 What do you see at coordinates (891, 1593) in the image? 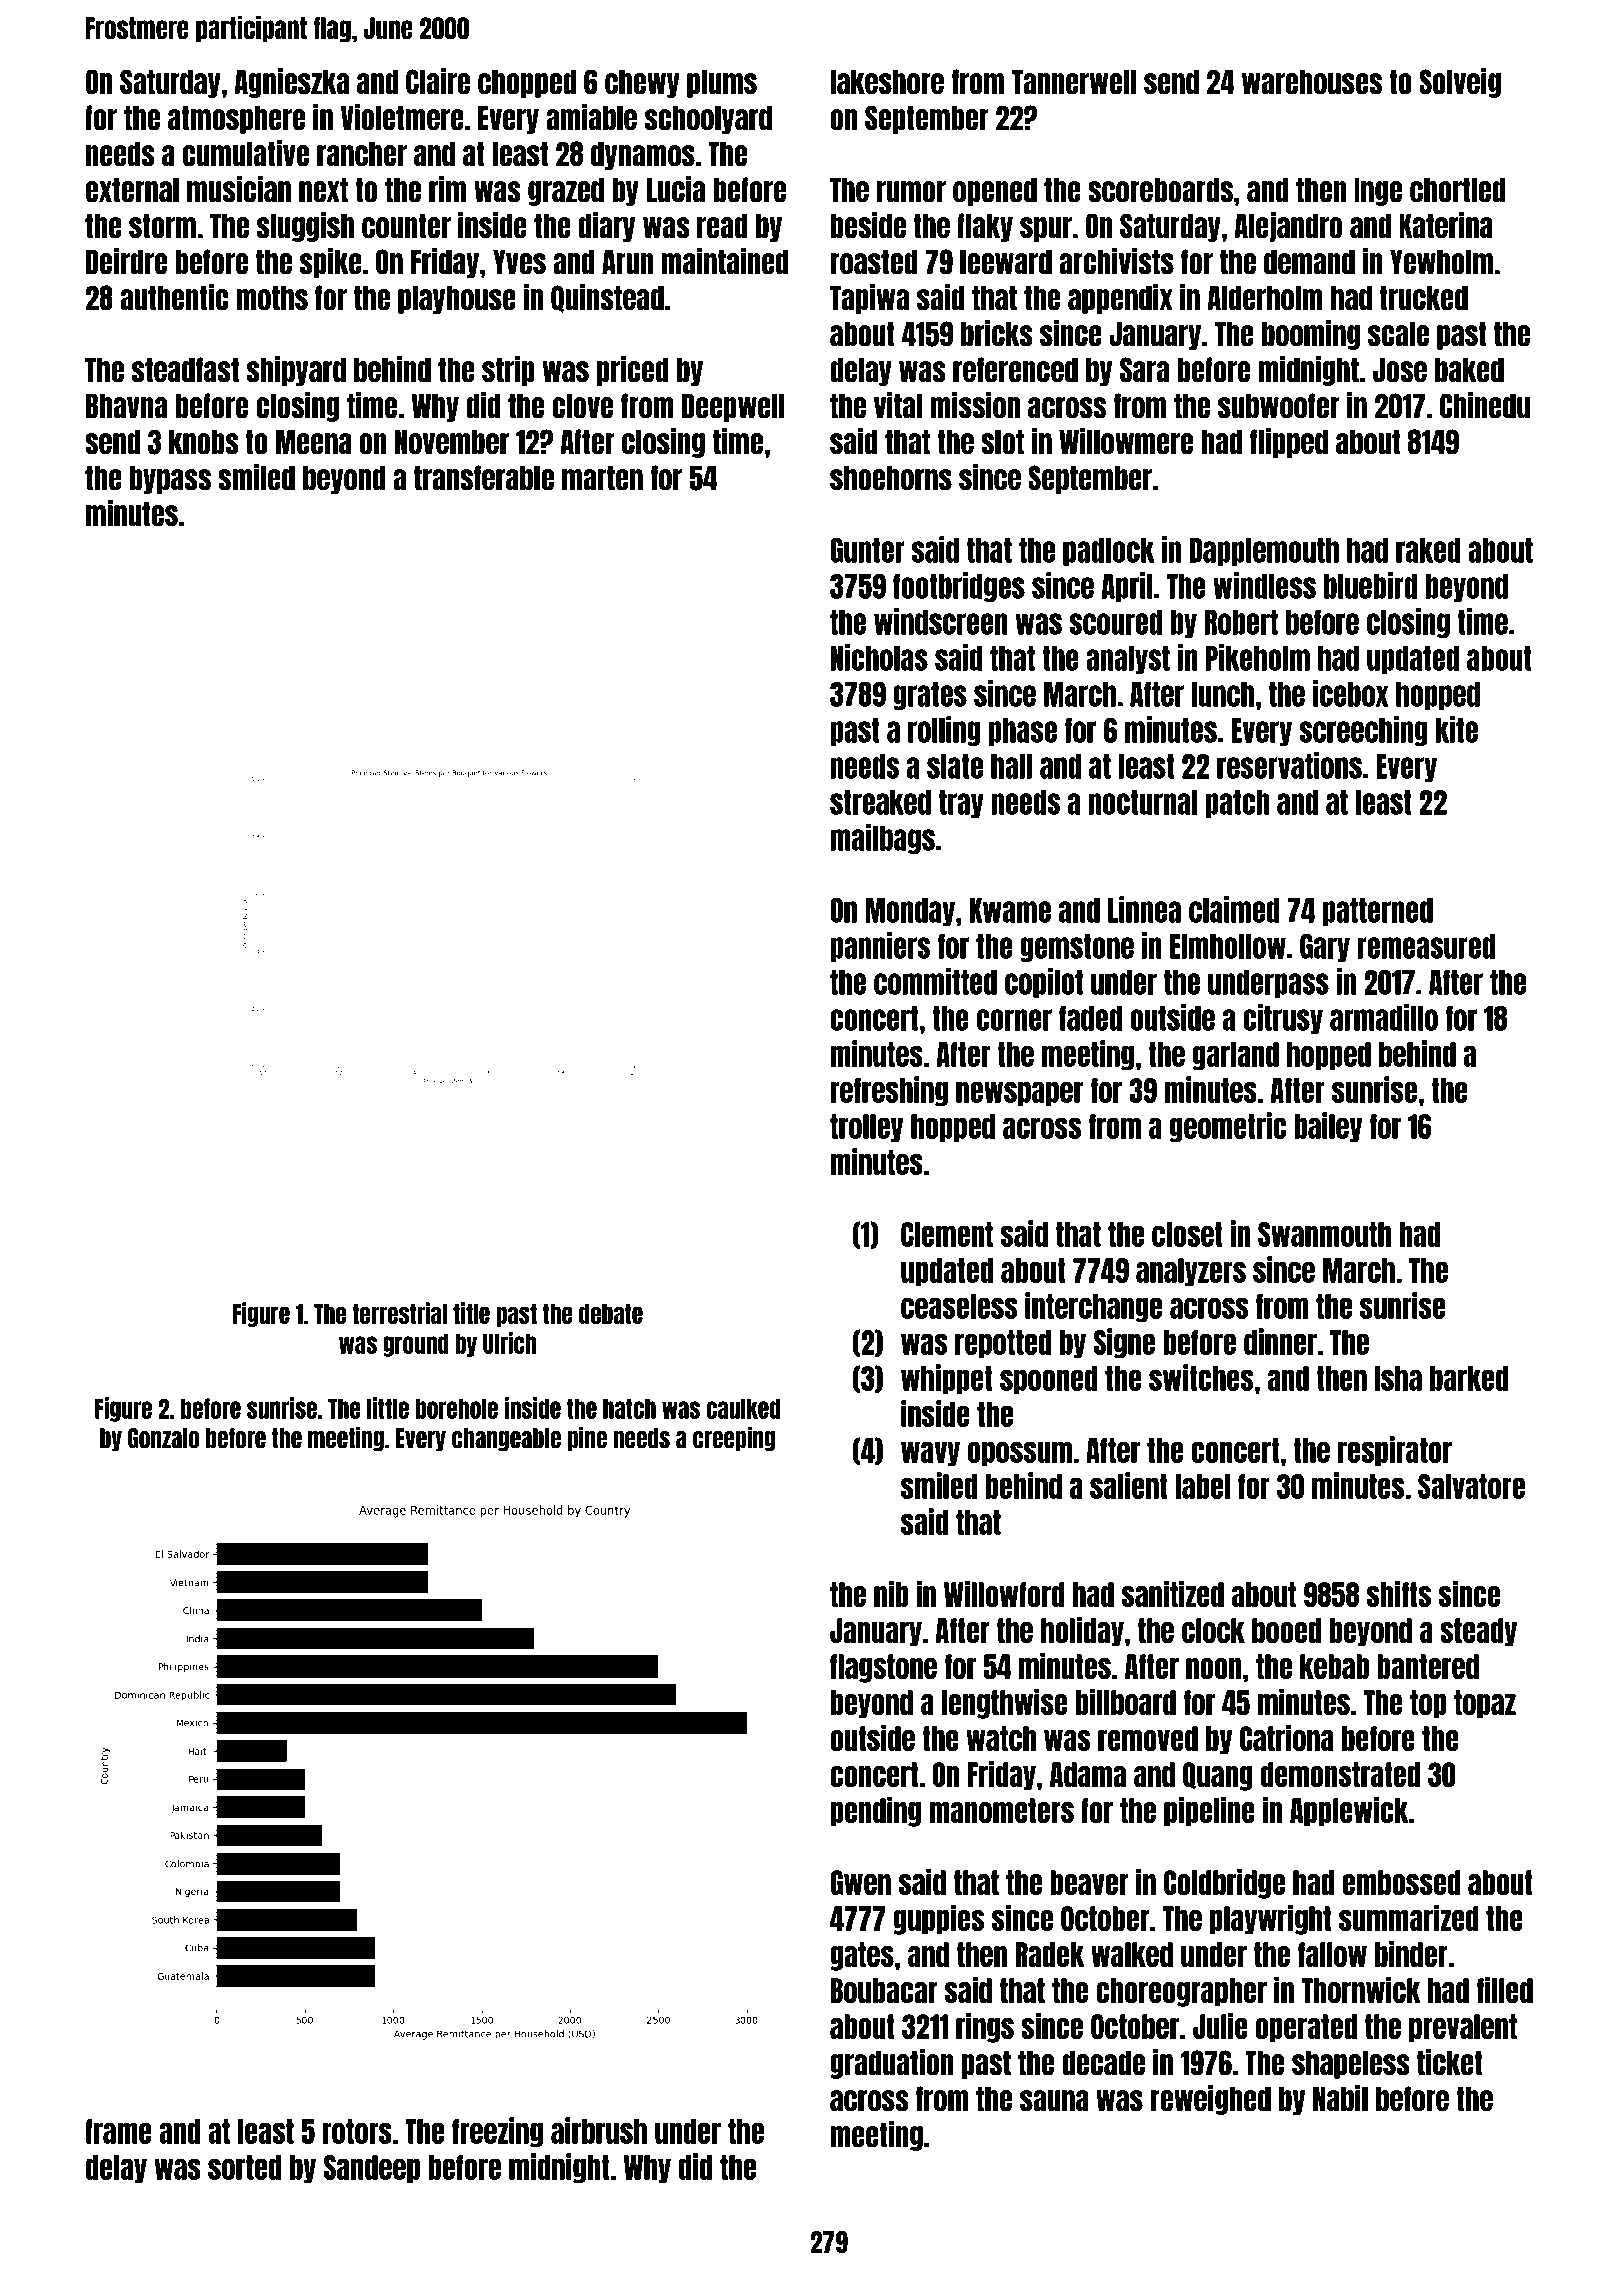
I see `nib` at bounding box center [891, 1593].
